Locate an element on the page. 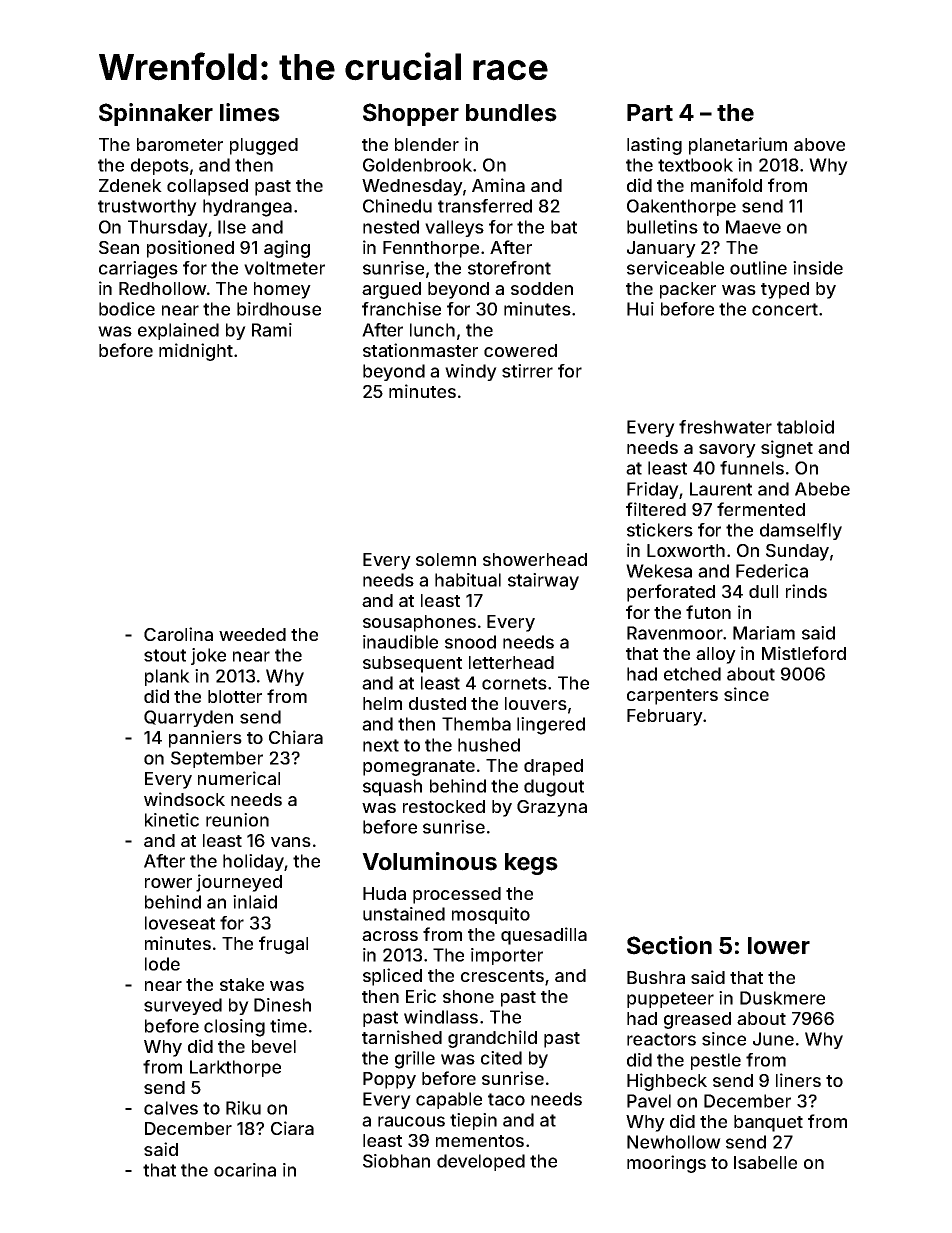  Carolina is located at coordinates (178, 634).
